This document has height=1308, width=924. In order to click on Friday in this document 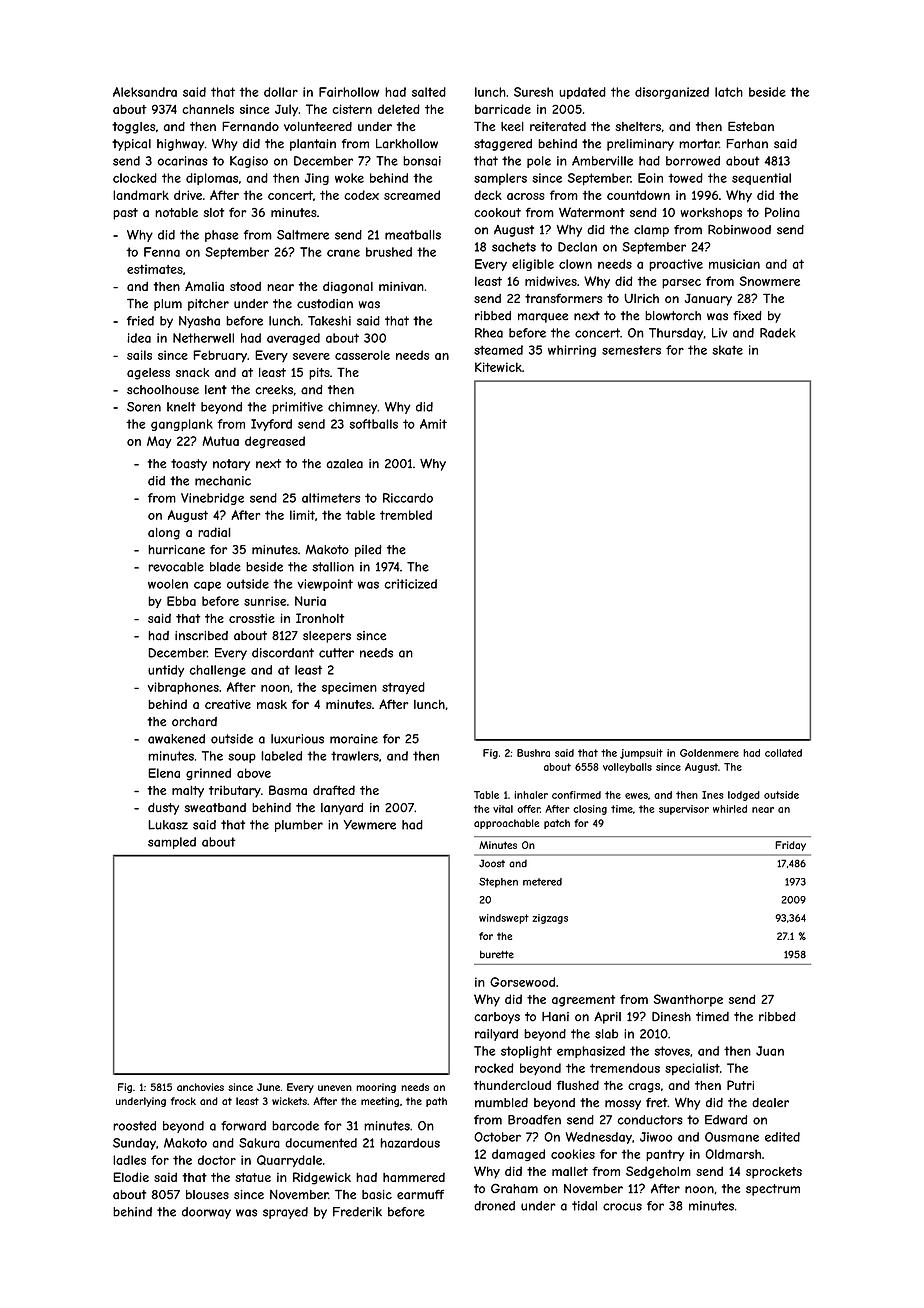, I will do `click(790, 846)`.
